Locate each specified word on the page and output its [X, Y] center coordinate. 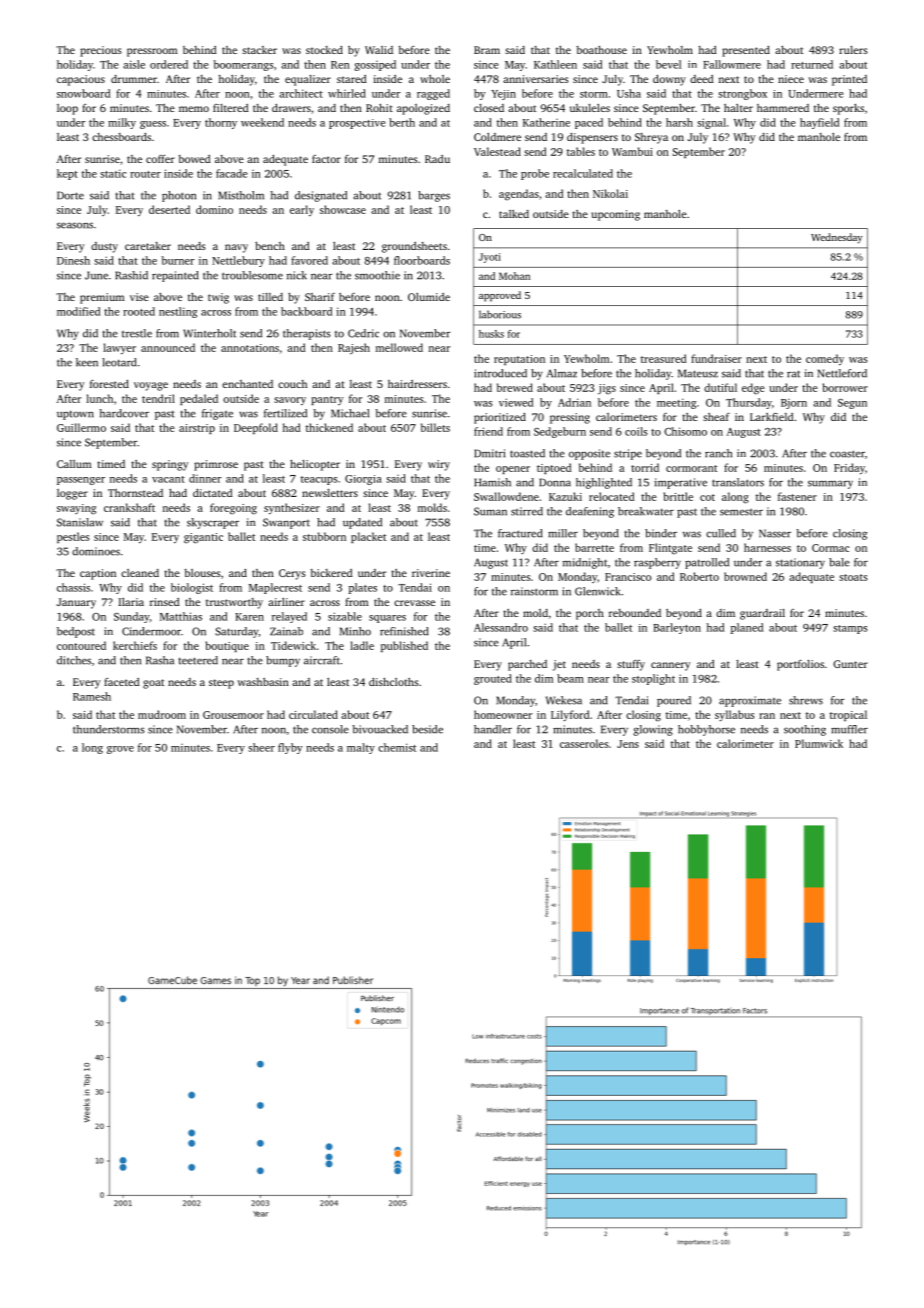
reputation [519, 360]
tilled [270, 297]
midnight [585, 563]
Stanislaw [80, 522]
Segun [852, 404]
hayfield [820, 123]
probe [535, 174]
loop [67, 109]
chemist [397, 747]
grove [120, 750]
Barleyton [677, 628]
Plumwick [819, 743]
